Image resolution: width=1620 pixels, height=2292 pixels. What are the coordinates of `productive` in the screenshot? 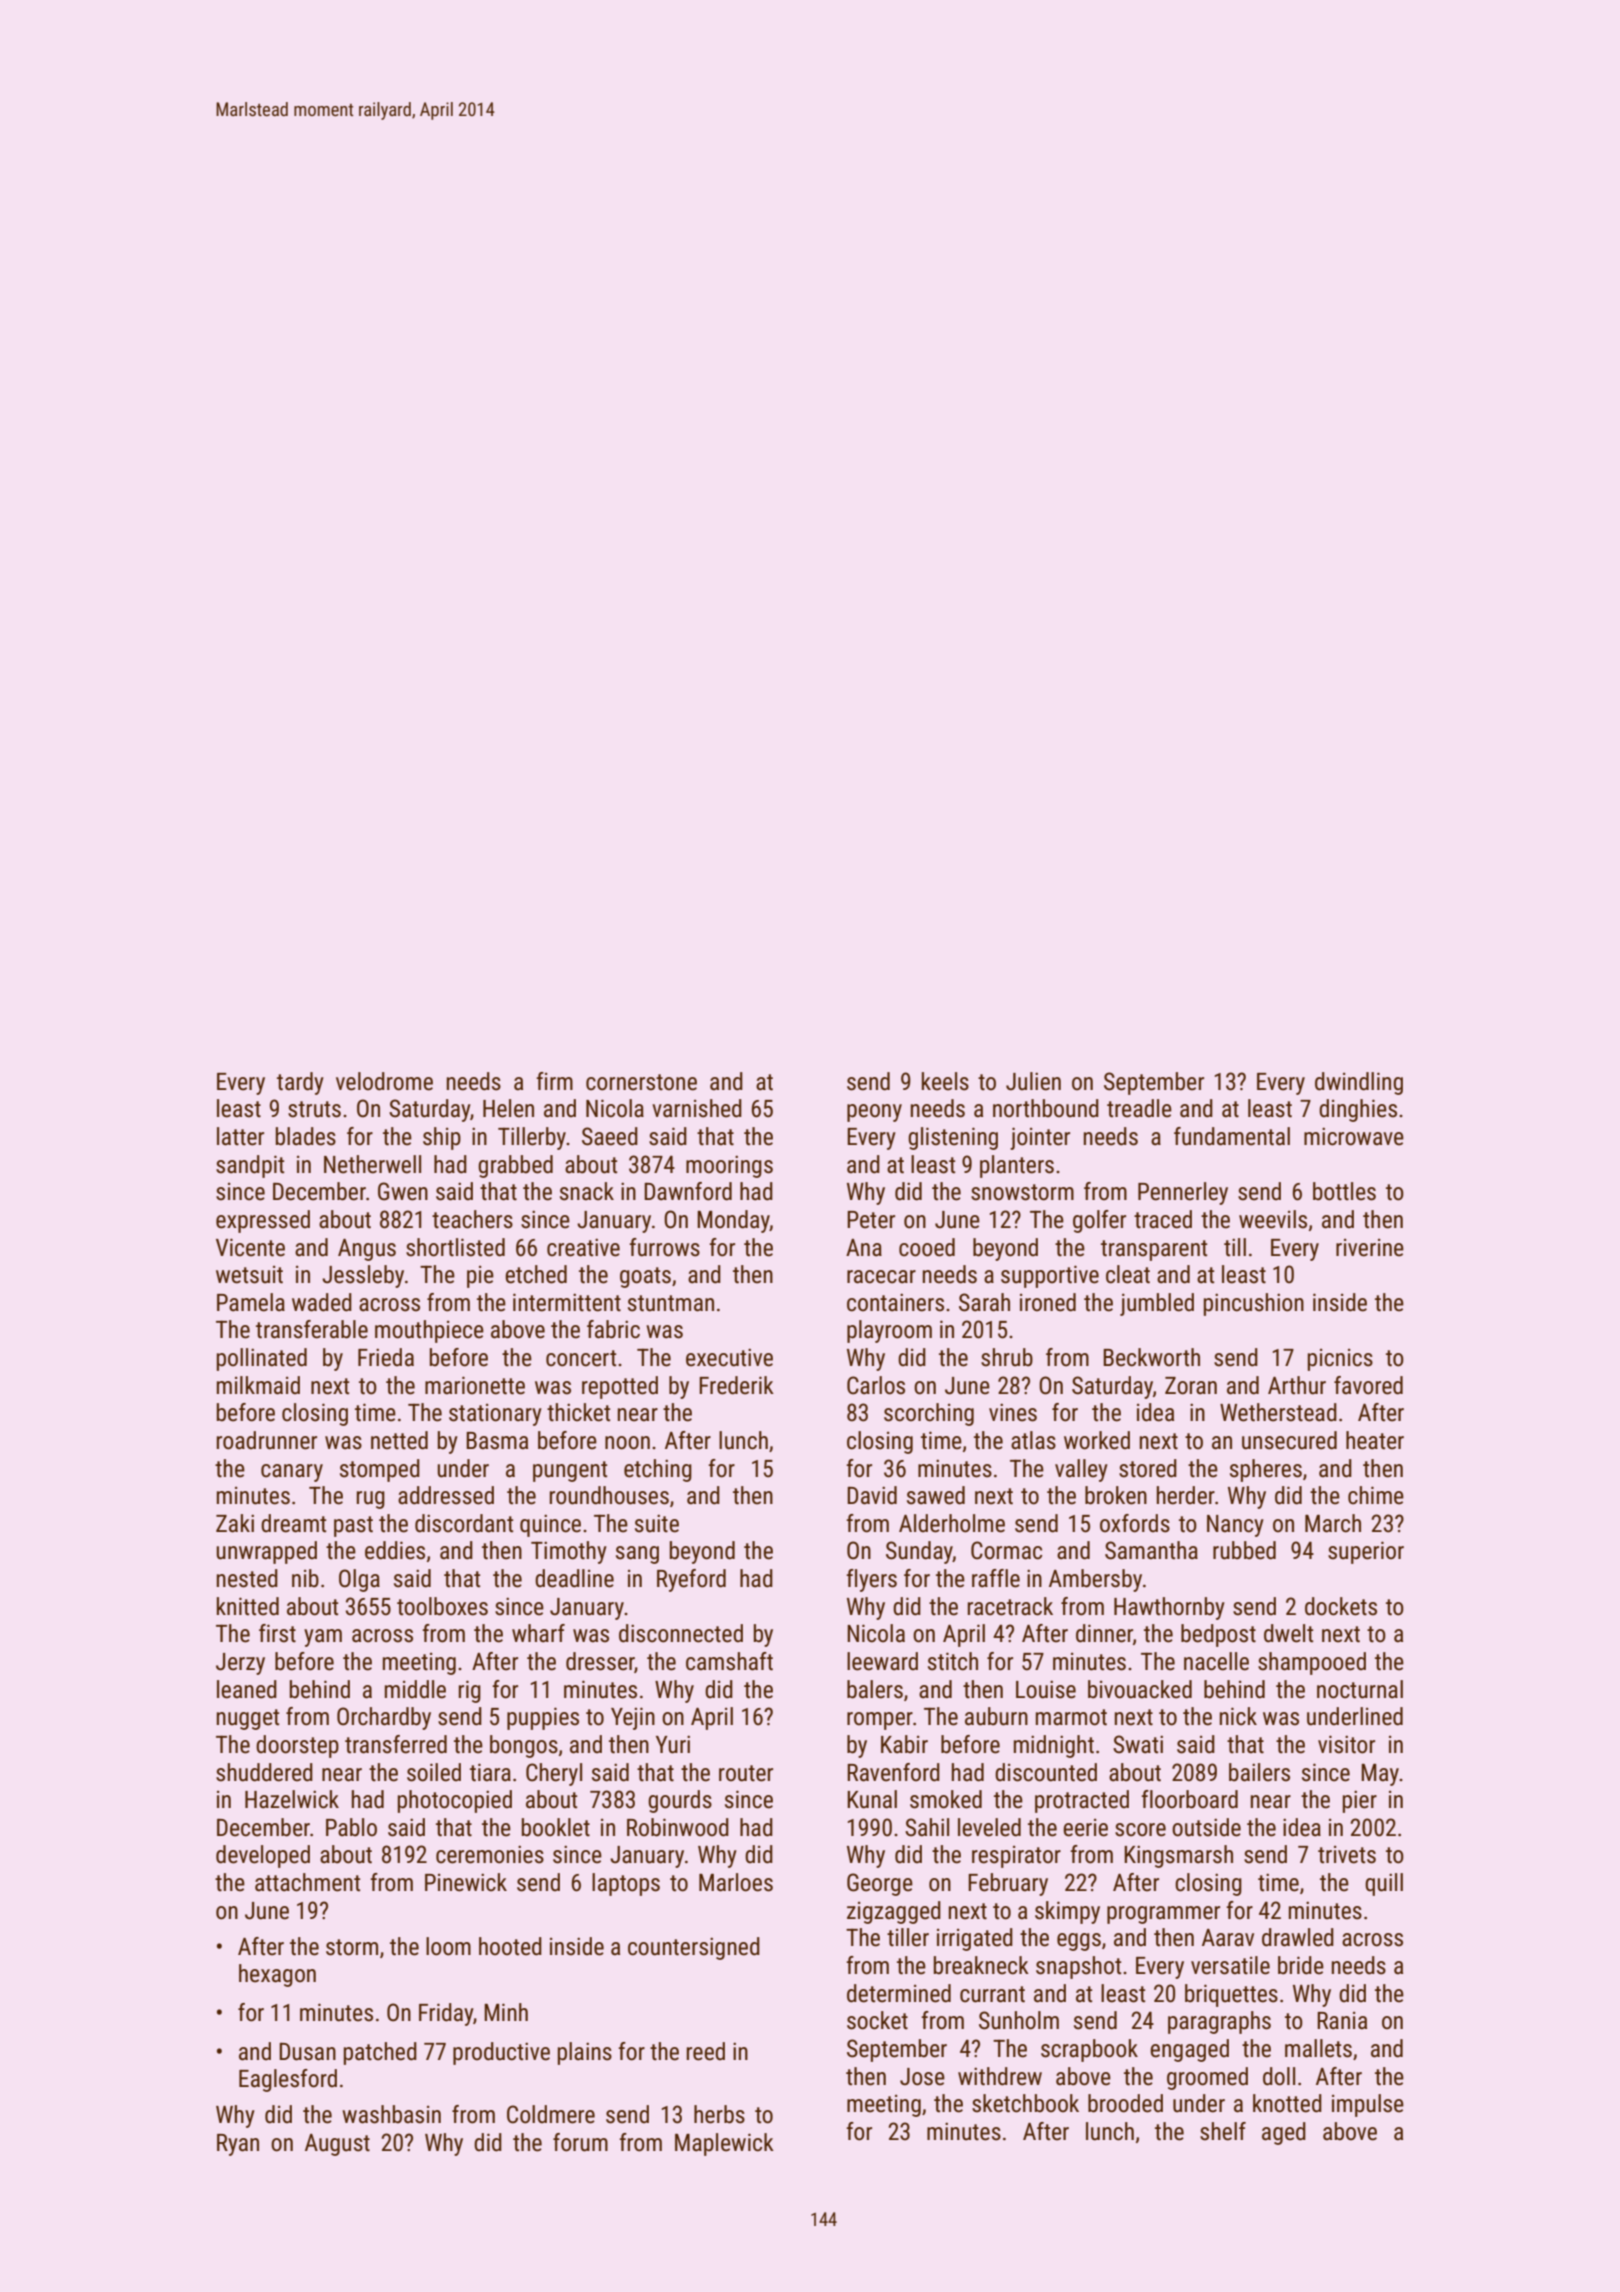 It's located at (501, 2053).
